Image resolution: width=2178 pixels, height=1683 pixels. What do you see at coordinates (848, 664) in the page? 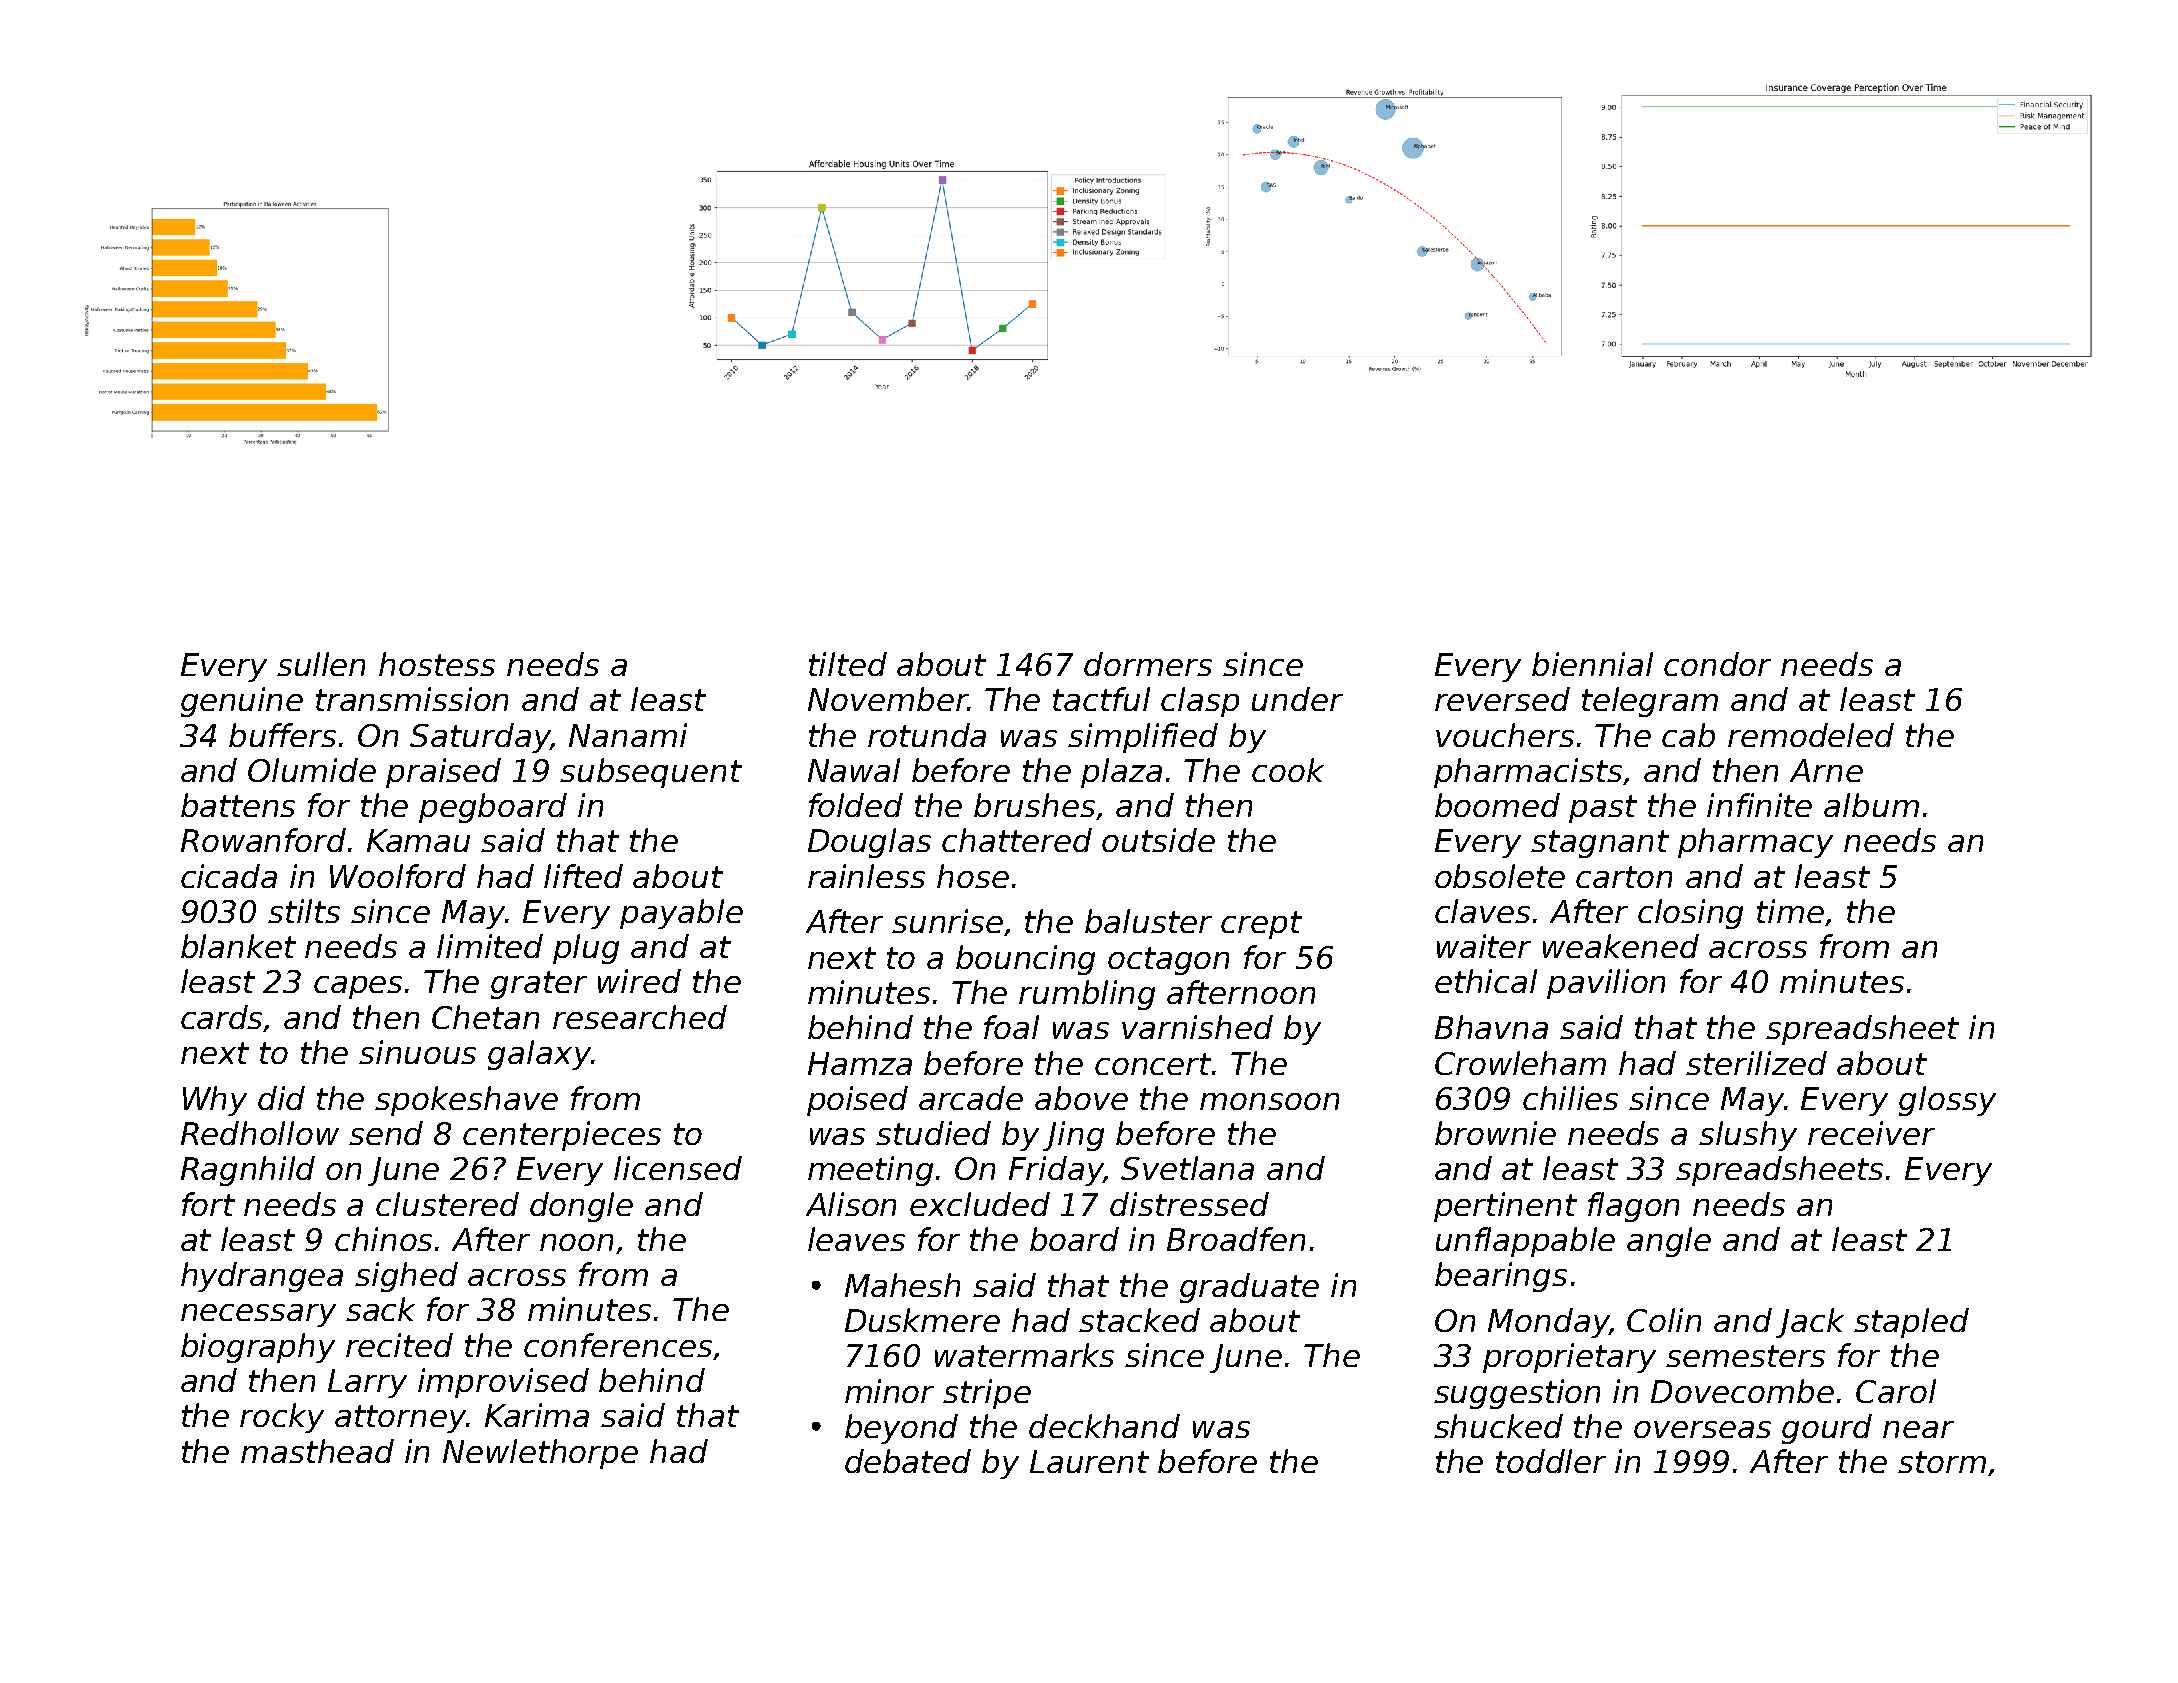
I see `tilted` at bounding box center [848, 664].
